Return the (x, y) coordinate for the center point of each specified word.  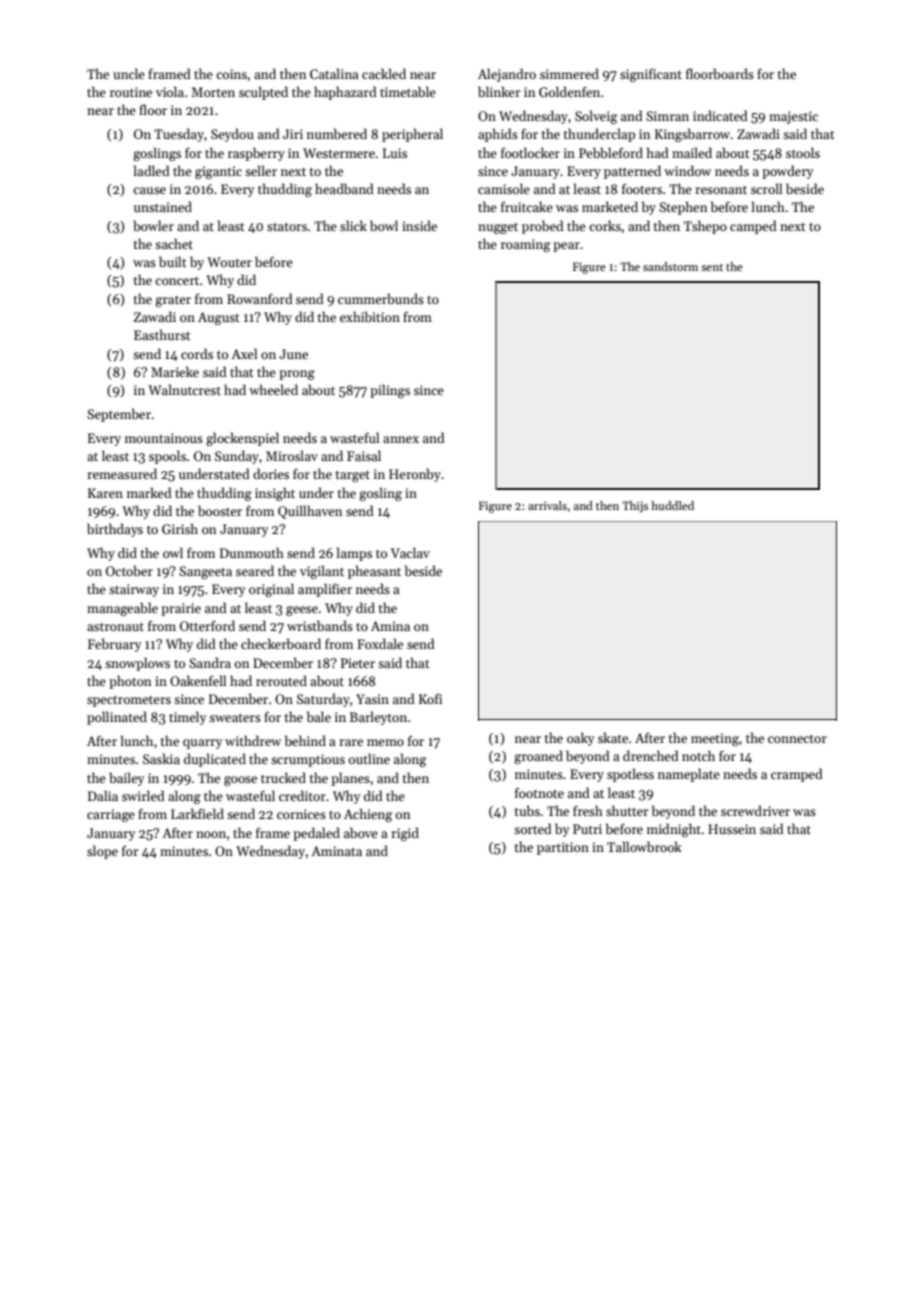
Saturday (323, 700)
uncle (129, 73)
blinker (499, 91)
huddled (672, 505)
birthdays (115, 530)
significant (651, 75)
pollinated (117, 718)
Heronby (415, 475)
